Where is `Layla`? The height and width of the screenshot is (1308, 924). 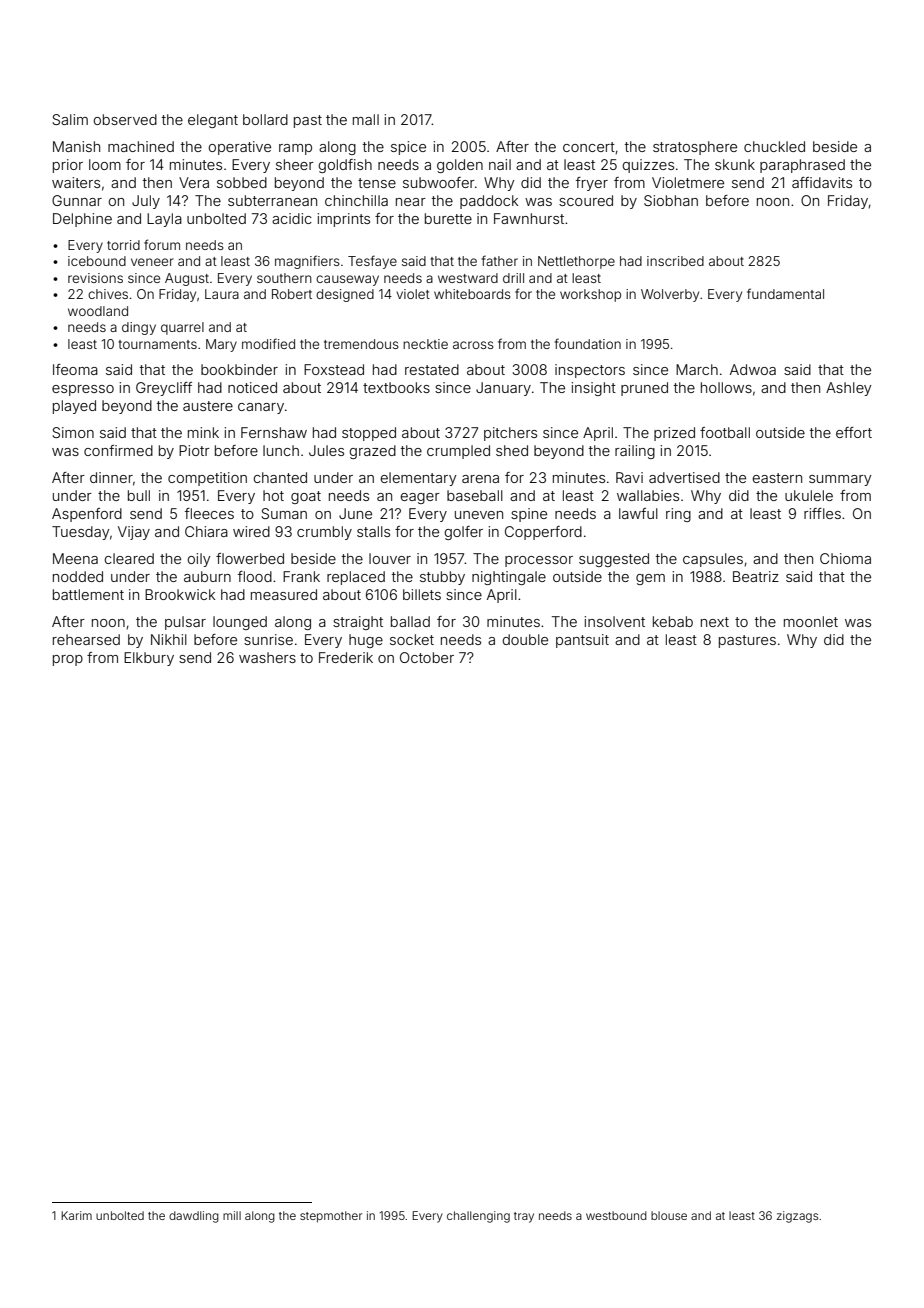 Layla is located at coordinates (164, 220).
